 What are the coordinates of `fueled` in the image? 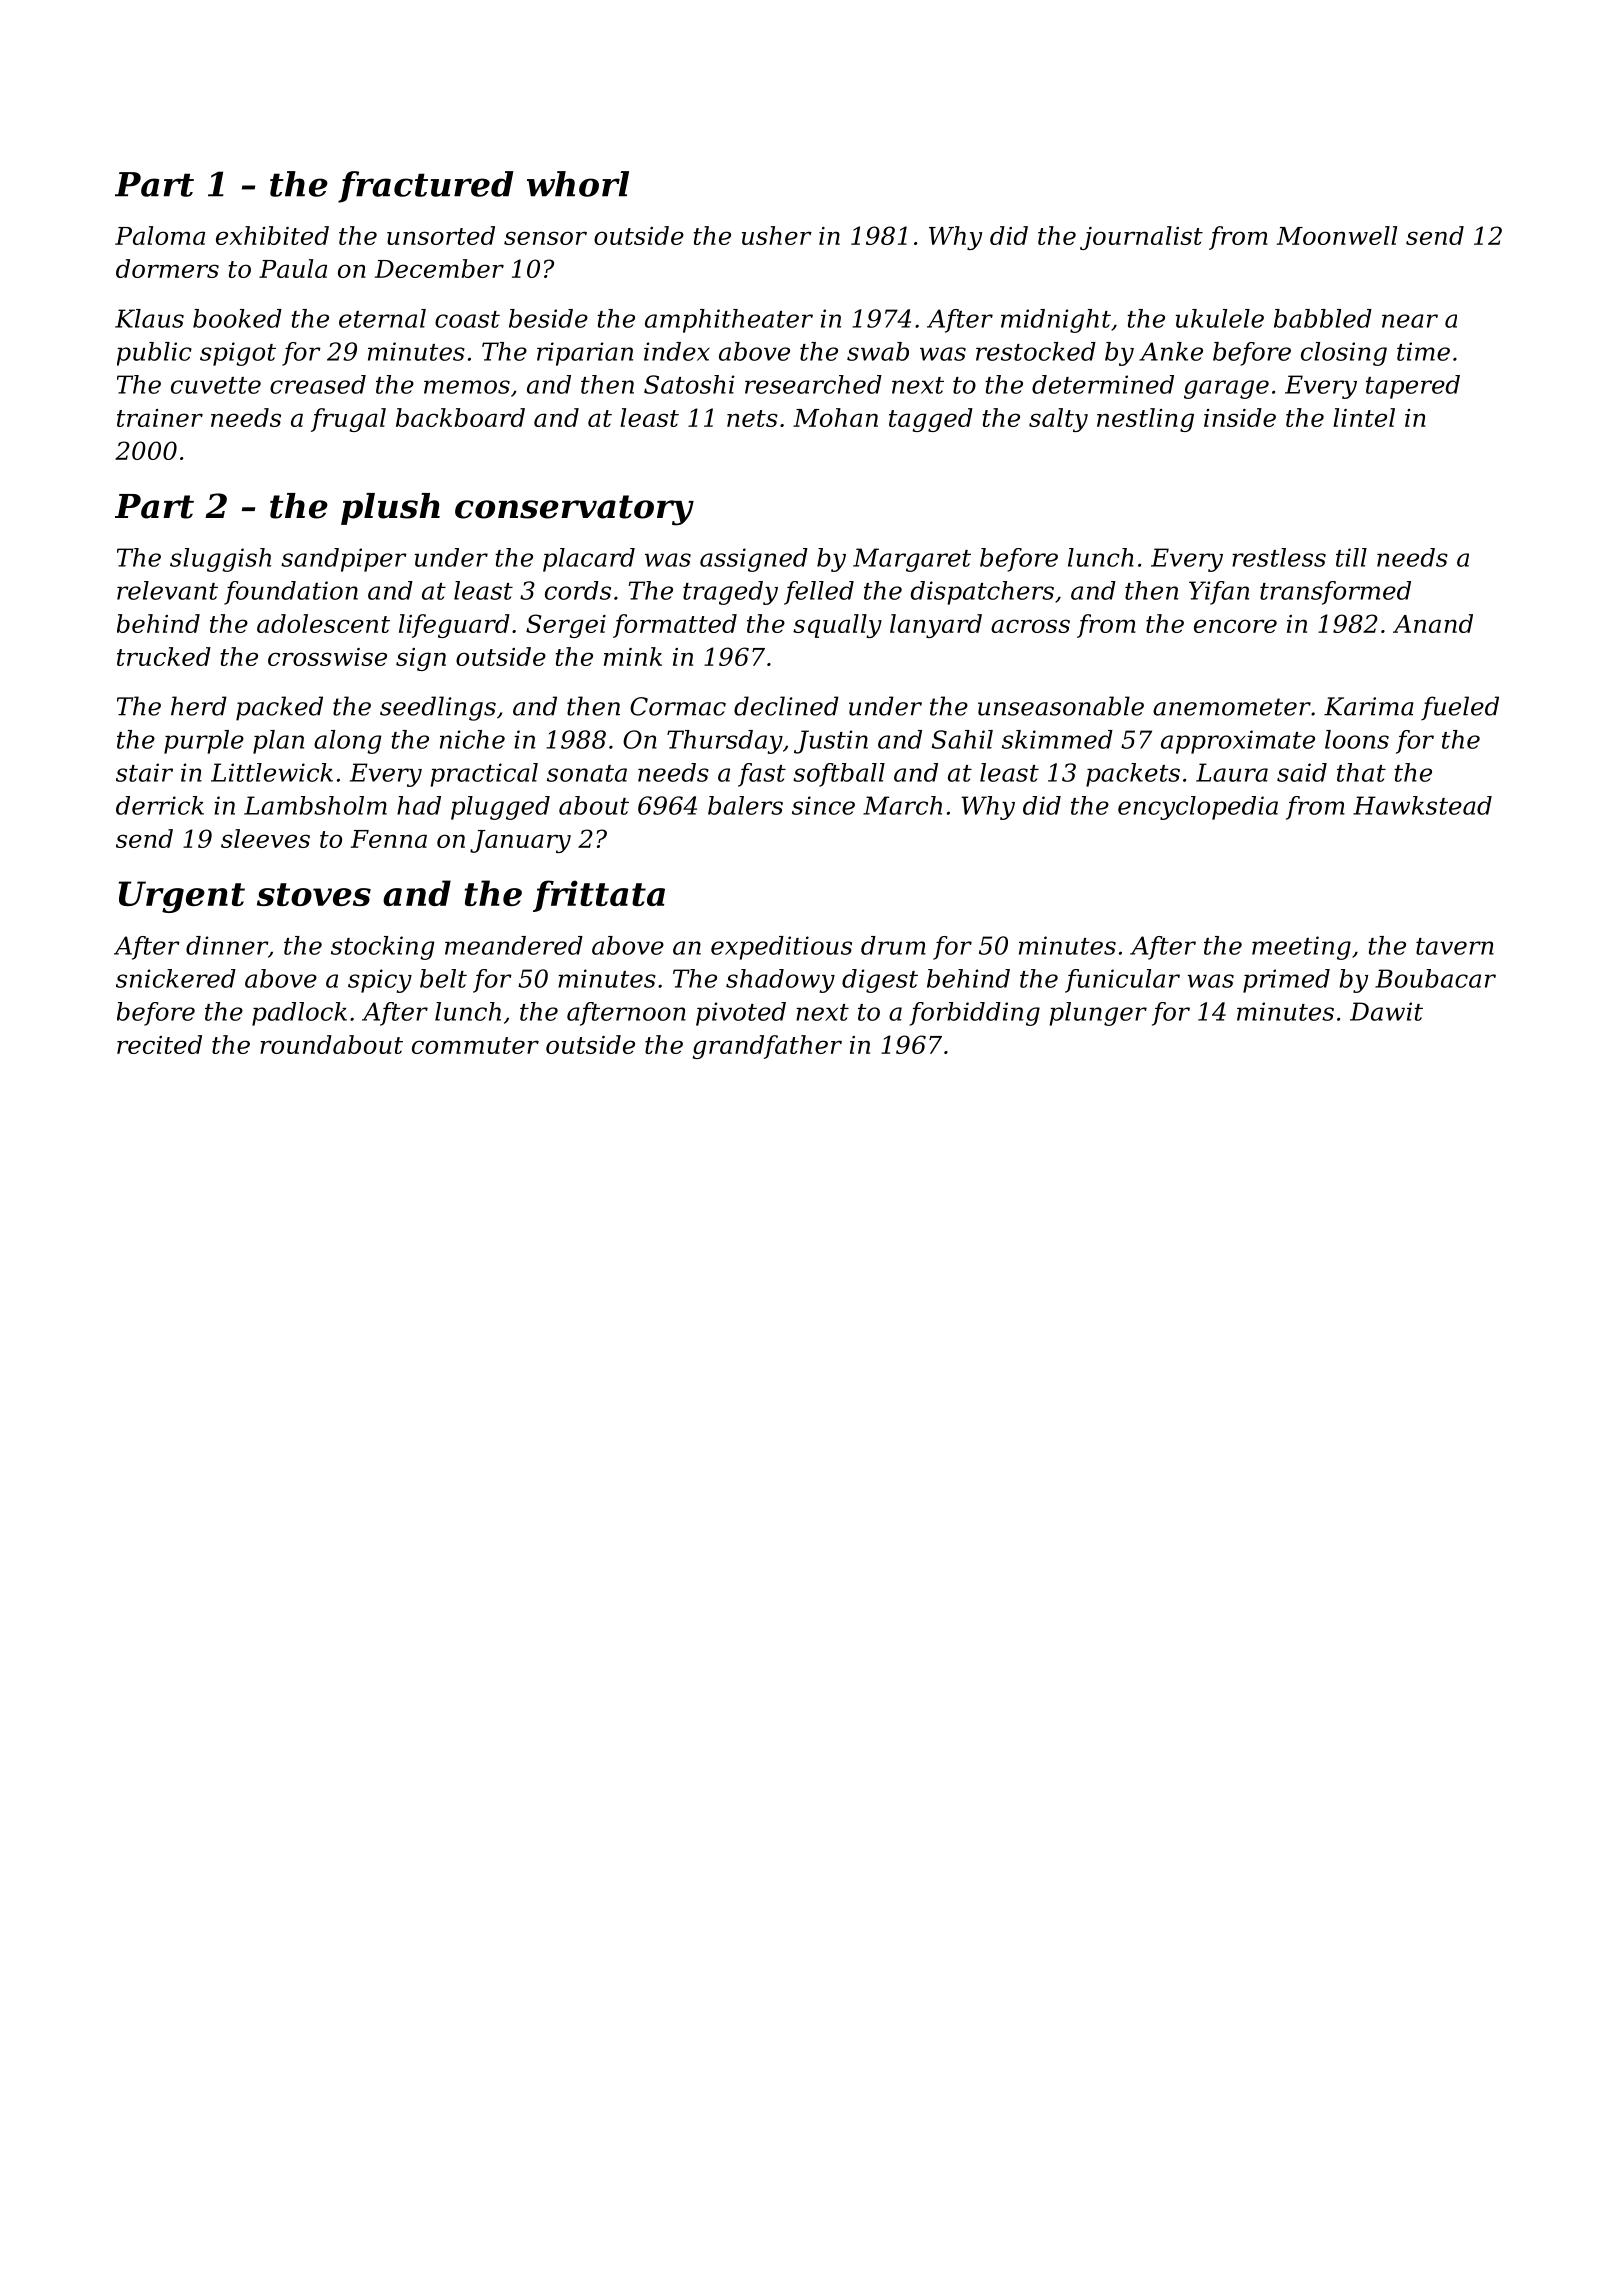 It's located at (1460, 708).
